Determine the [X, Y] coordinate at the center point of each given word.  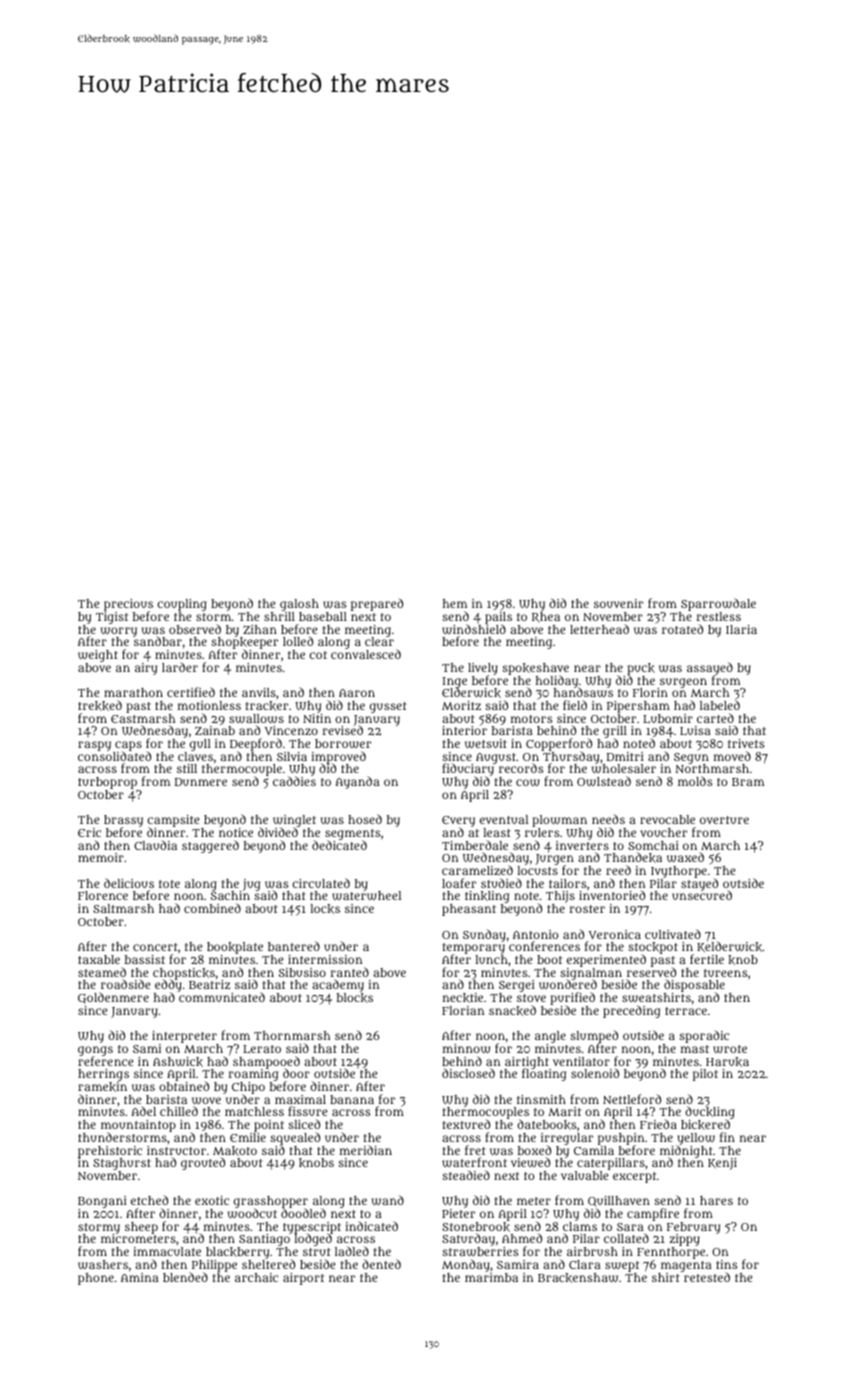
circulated [321, 883]
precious [128, 605]
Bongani [102, 1202]
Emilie [248, 1137]
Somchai [653, 845]
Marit [564, 1111]
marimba [491, 1277]
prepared [377, 605]
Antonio [535, 934]
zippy [685, 1240]
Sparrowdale [718, 604]
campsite [173, 821]
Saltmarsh [123, 908]
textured [466, 1124]
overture [724, 820]
